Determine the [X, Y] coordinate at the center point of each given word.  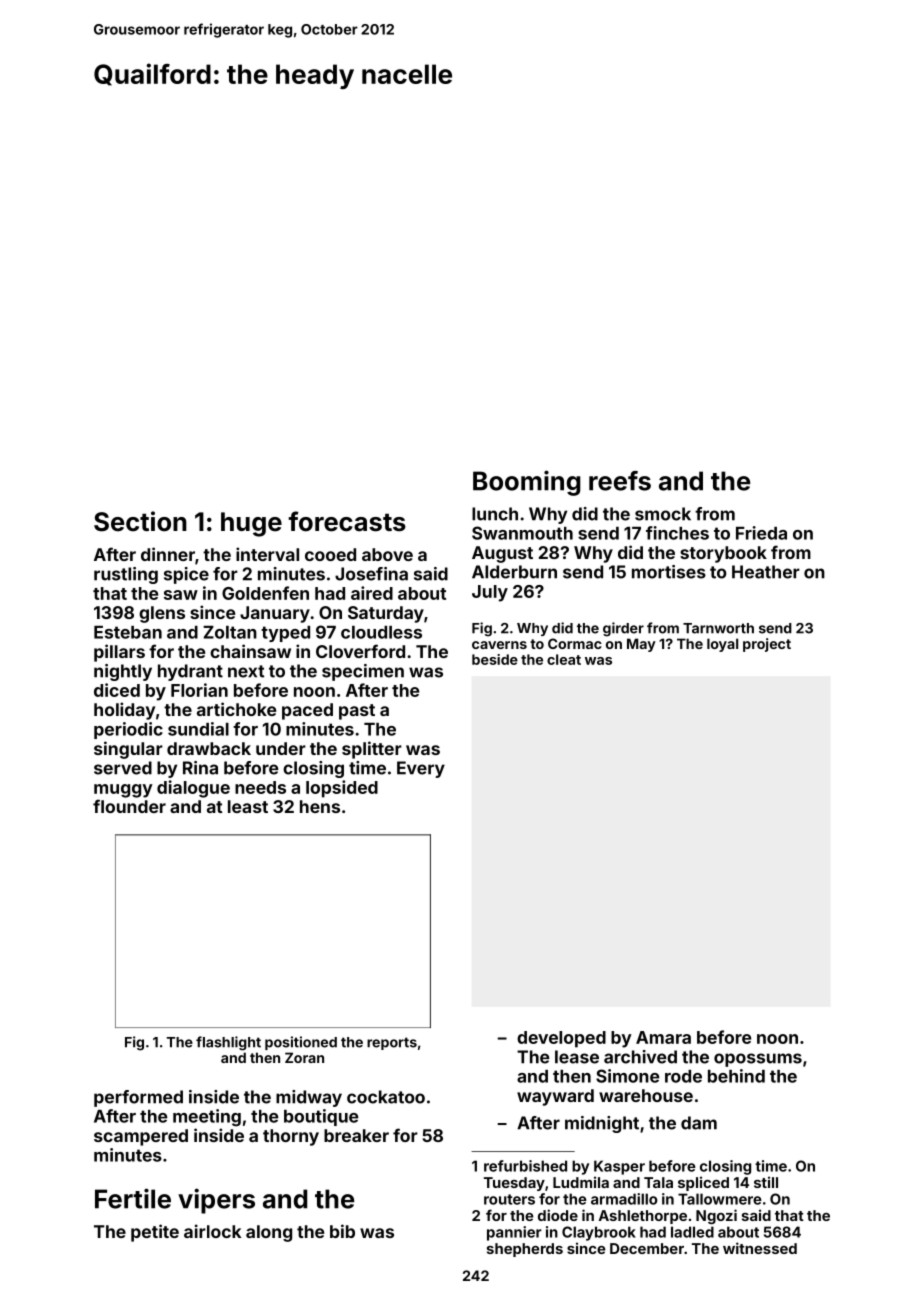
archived [640, 1057]
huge [251, 524]
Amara [663, 1037]
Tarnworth [718, 628]
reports [392, 1043]
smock [663, 514]
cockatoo [386, 1097]
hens [320, 806]
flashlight [228, 1043]
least [248, 806]
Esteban [128, 632]
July [490, 593]
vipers [216, 1201]
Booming [527, 483]
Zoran [304, 1057]
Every [421, 769]
